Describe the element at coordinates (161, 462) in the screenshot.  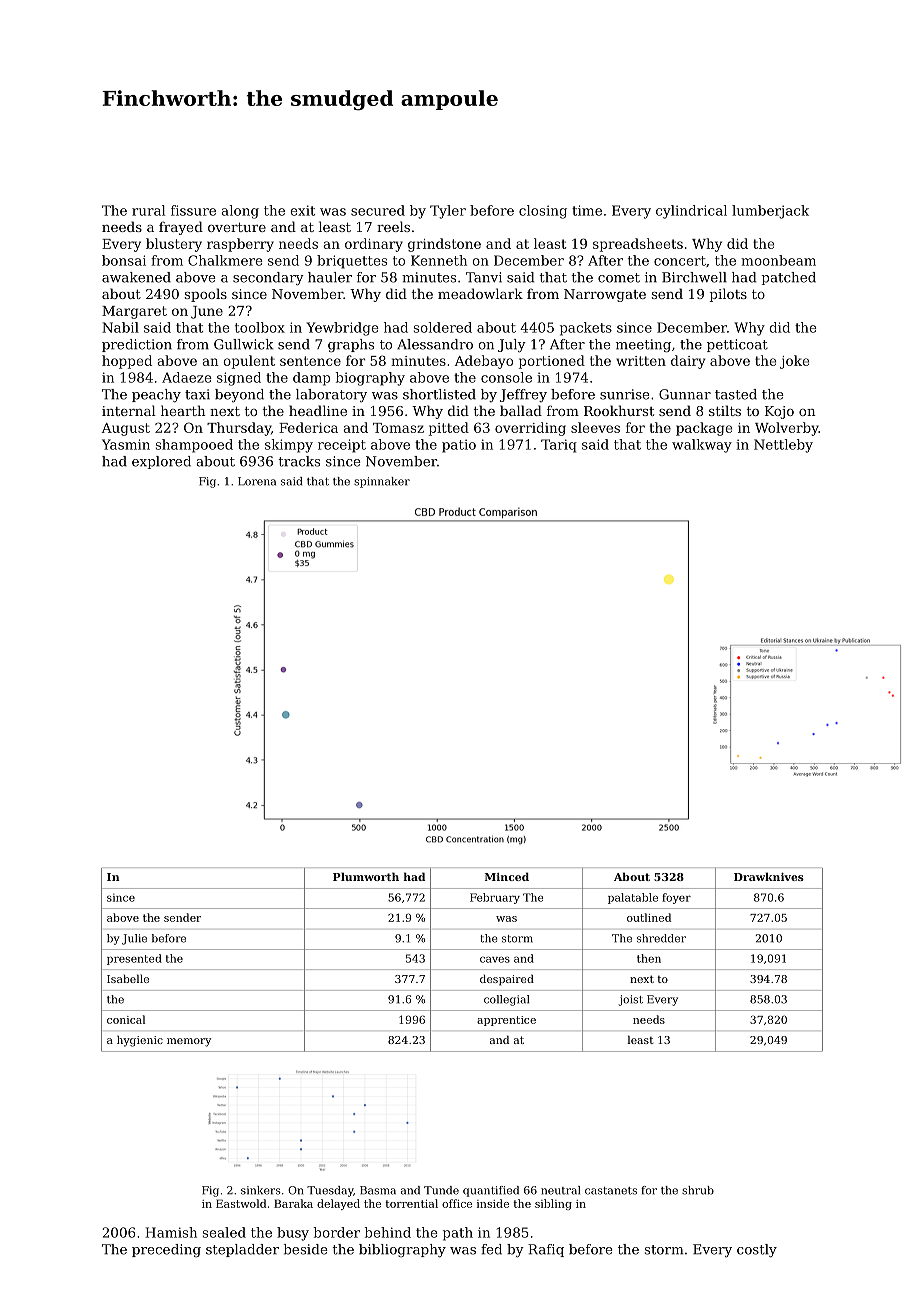
I see `explored` at that location.
